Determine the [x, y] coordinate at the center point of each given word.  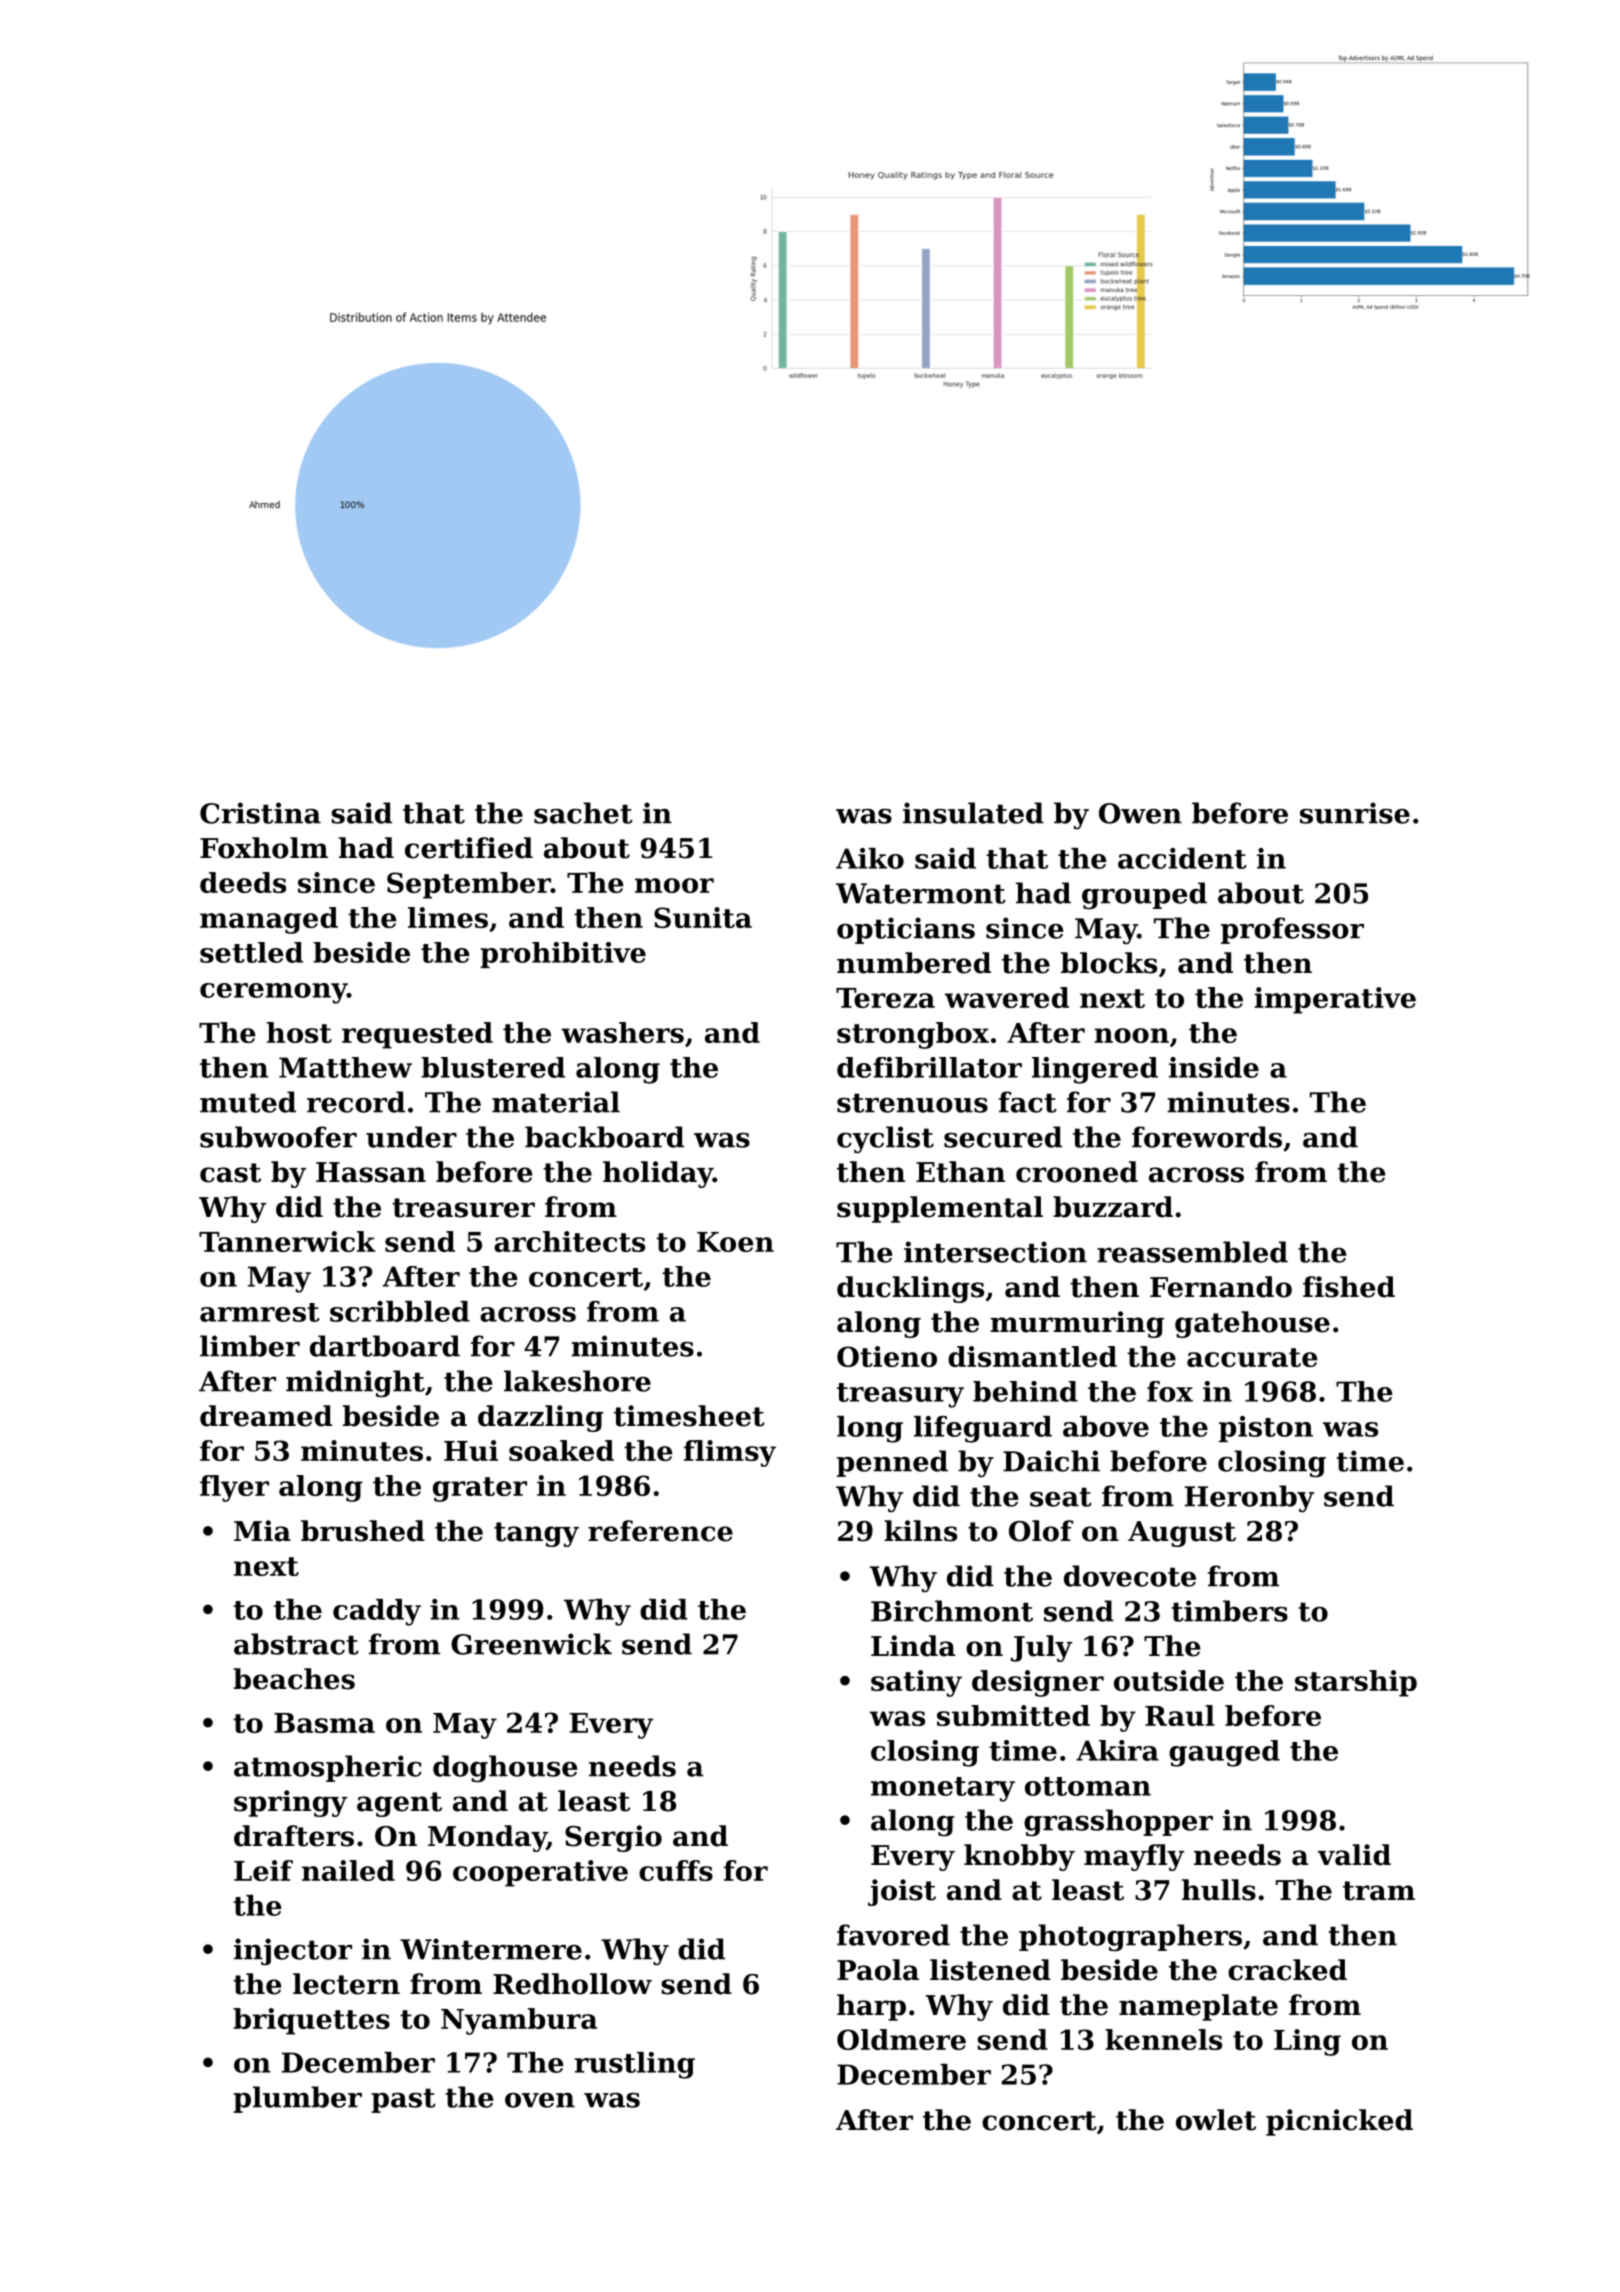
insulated [973, 813]
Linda [913, 1646]
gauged [1224, 1753]
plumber [297, 2099]
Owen [1140, 813]
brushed [363, 1531]
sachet [583, 813]
